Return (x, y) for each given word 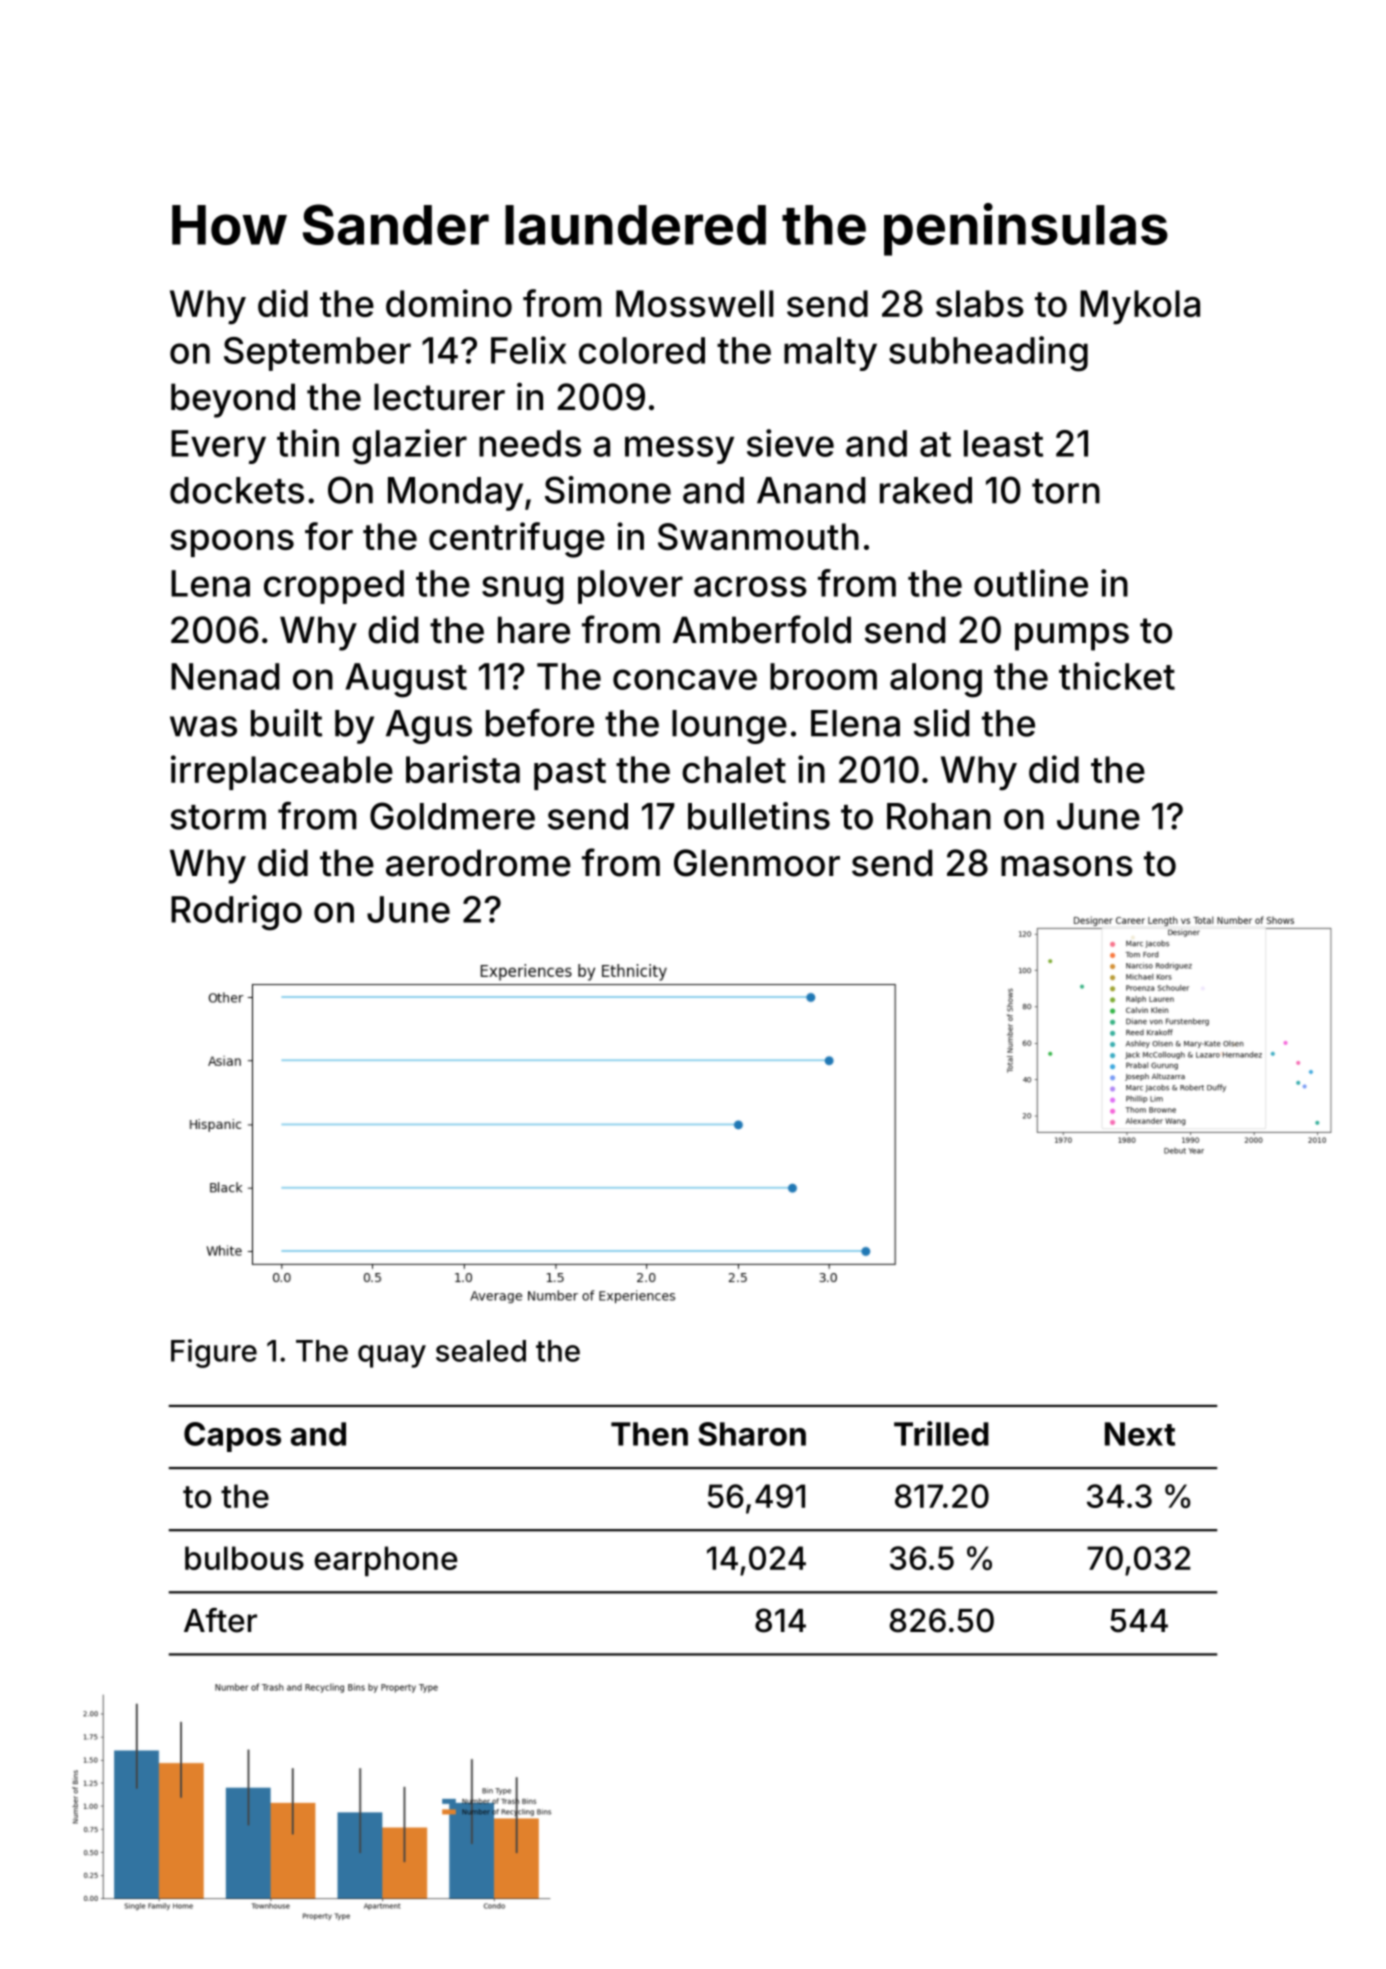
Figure (214, 1353)
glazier (409, 447)
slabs (980, 303)
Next (1140, 1434)
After (220, 1620)
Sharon (752, 1434)
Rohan (939, 816)
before (540, 722)
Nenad (225, 676)
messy (679, 450)
